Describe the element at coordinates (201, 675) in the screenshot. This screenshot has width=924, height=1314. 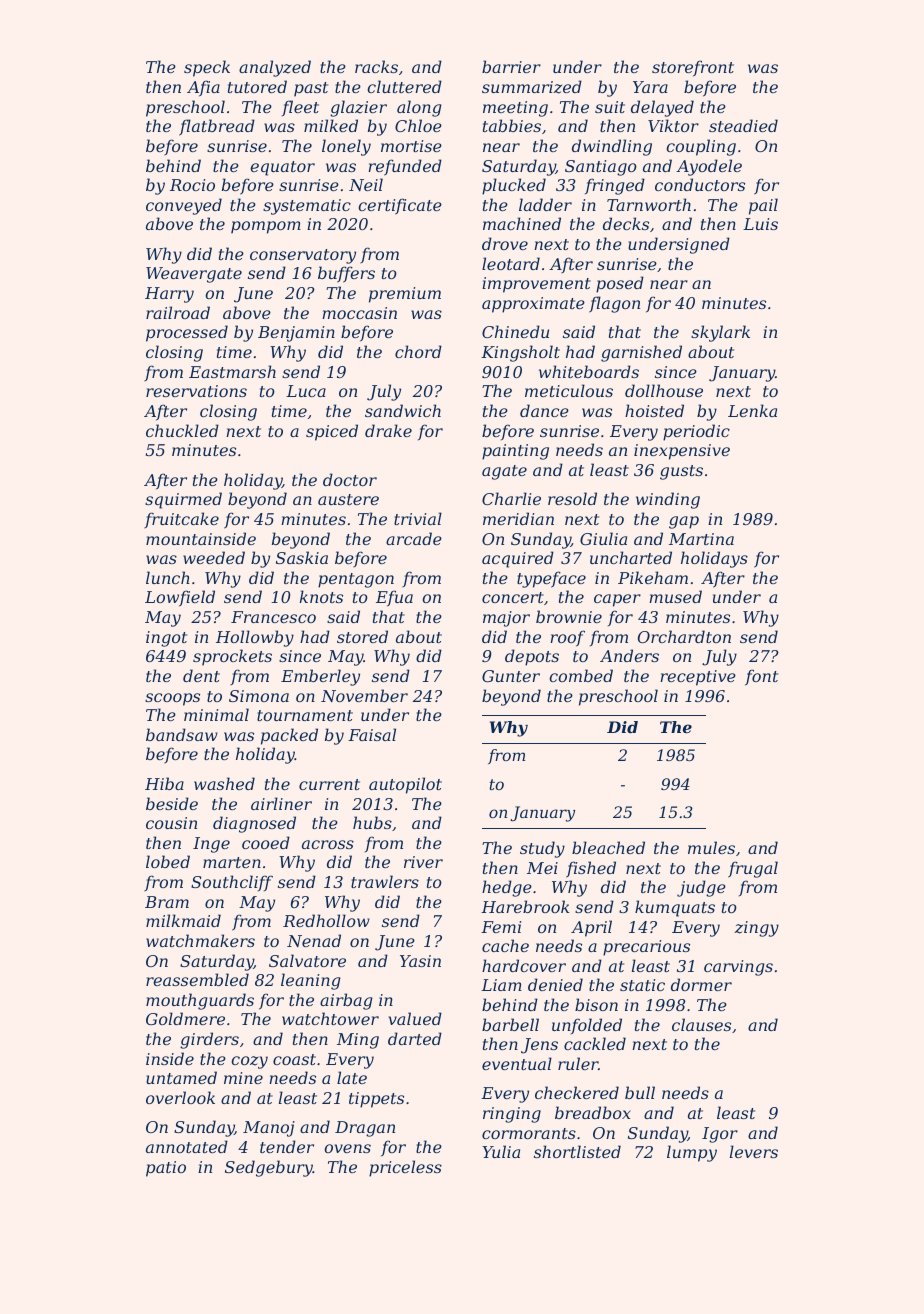
I see `dent` at that location.
